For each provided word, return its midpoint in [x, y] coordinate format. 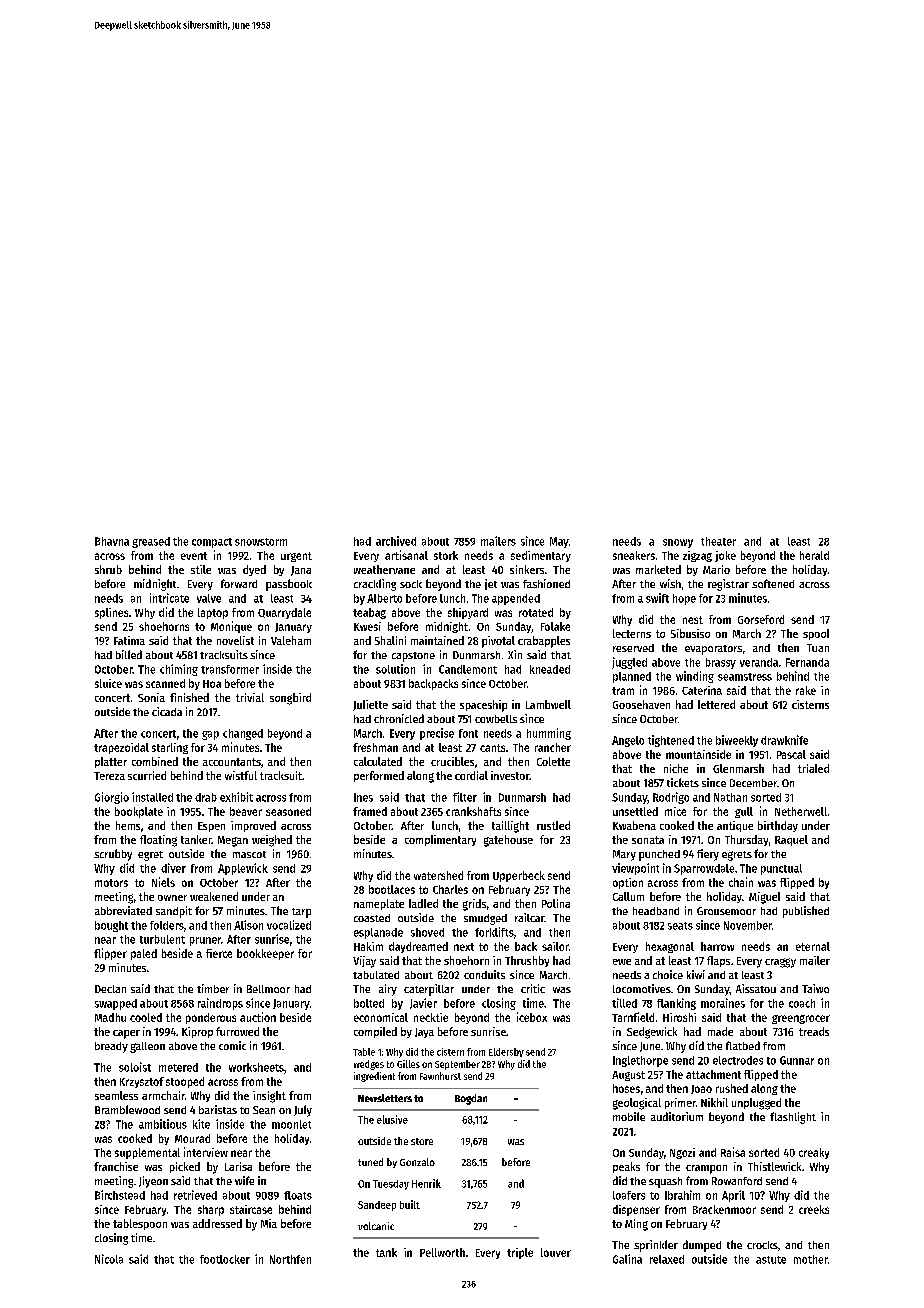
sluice [108, 683]
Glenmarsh [738, 768]
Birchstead [120, 1195]
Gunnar [797, 1060]
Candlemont [468, 669]
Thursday [746, 840]
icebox [532, 1017]
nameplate [379, 904]
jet [491, 584]
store [422, 1141]
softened [773, 583]
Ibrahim [682, 1195]
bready [111, 1047]
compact [212, 543]
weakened [214, 896]
